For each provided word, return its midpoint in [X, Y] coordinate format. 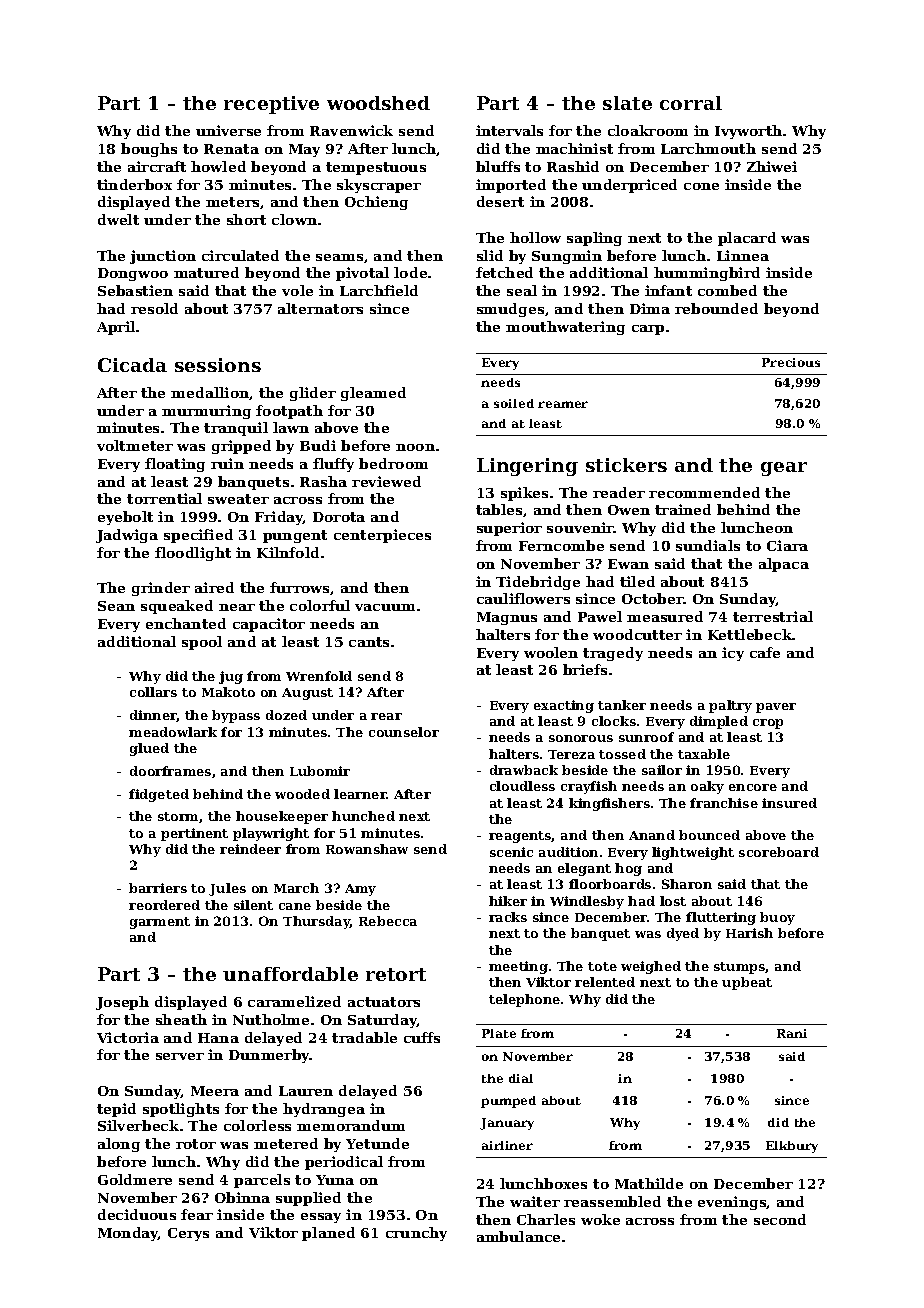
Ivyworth [748, 132]
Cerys [188, 1234]
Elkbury [792, 1147]
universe [228, 130]
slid [490, 255]
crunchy [416, 1234]
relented [605, 982]
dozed [286, 715]
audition [568, 852]
